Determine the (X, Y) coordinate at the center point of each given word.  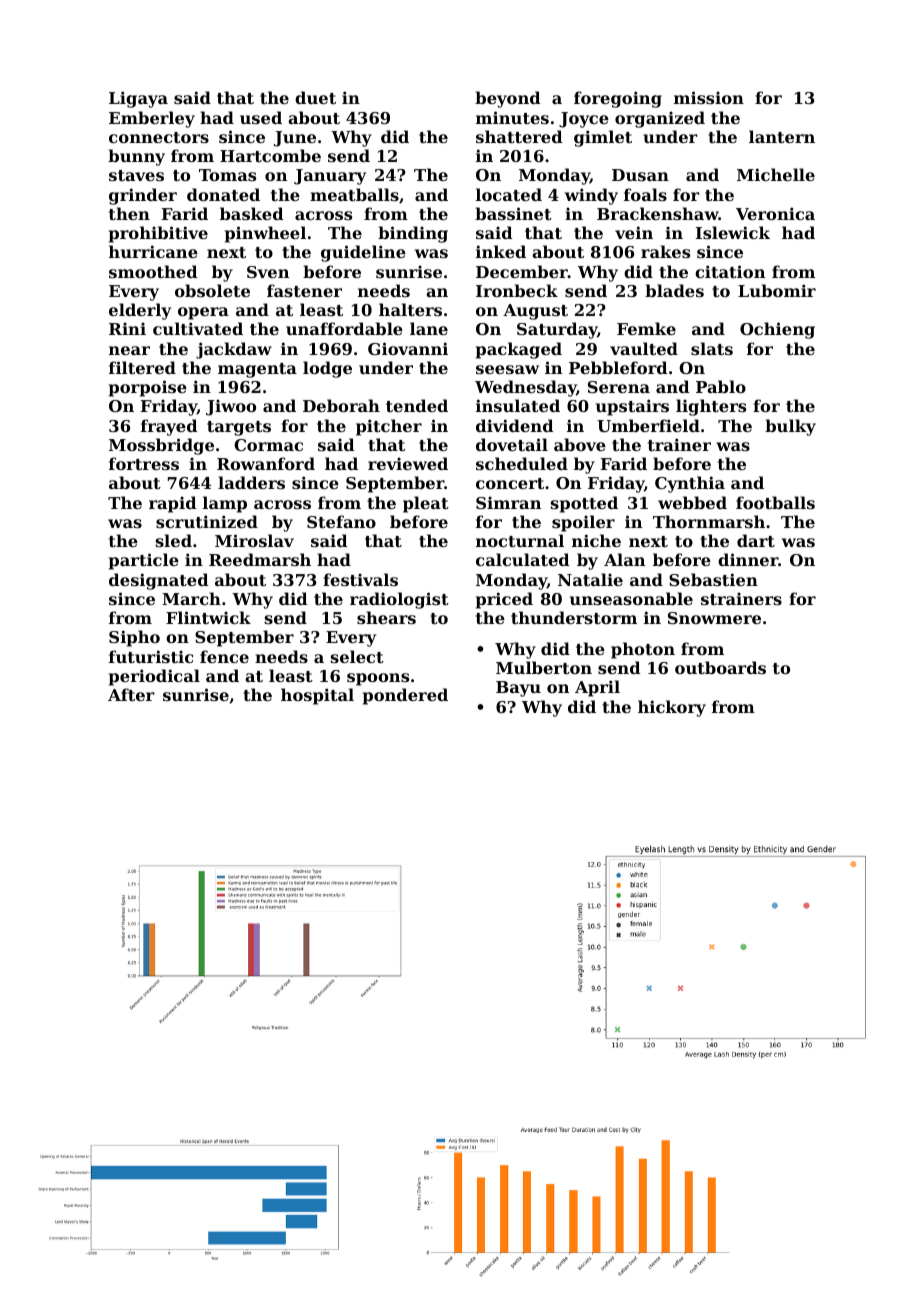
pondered (405, 696)
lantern (782, 136)
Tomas (227, 175)
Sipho (134, 638)
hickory (672, 708)
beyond (508, 99)
